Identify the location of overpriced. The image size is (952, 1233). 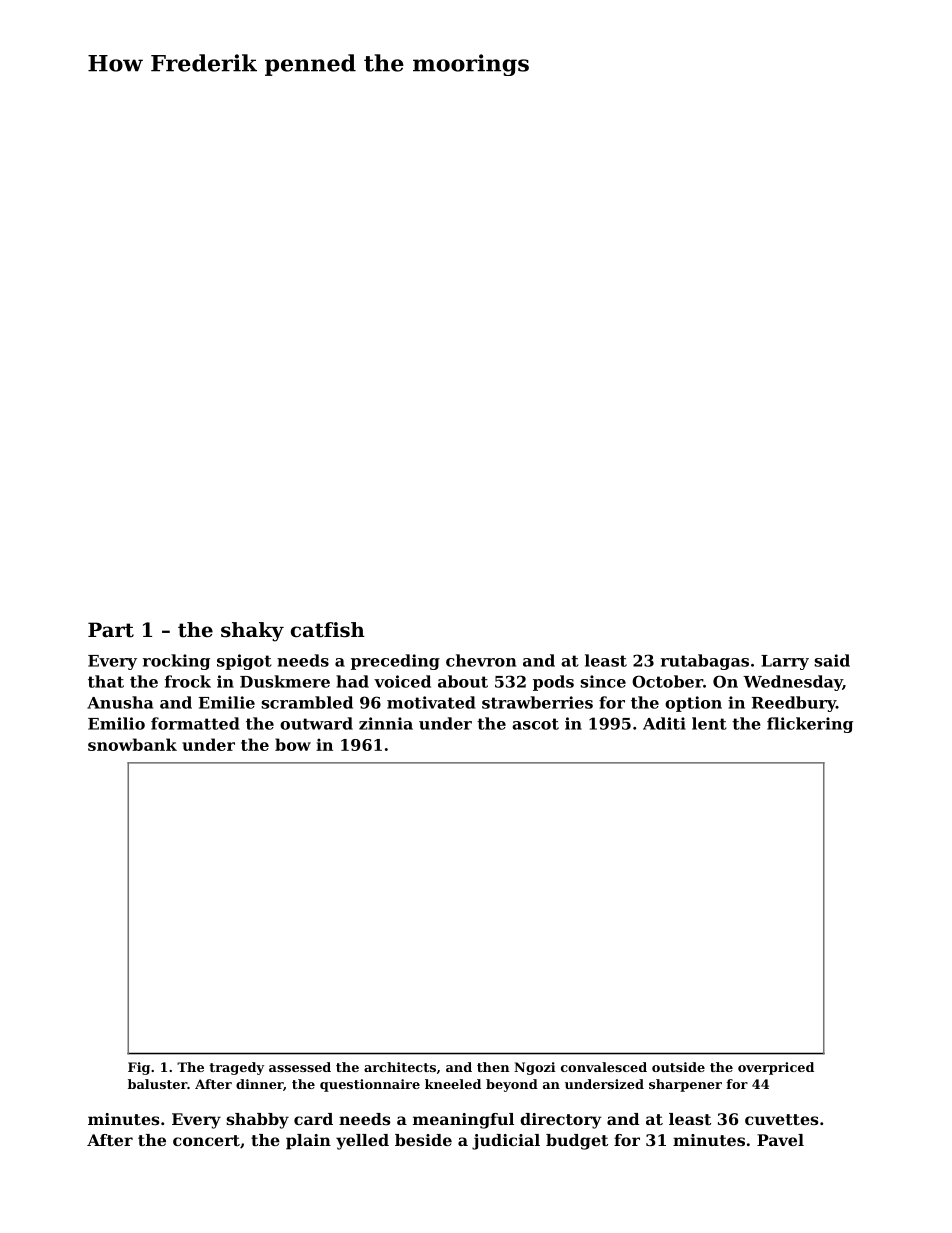
(776, 1068).
